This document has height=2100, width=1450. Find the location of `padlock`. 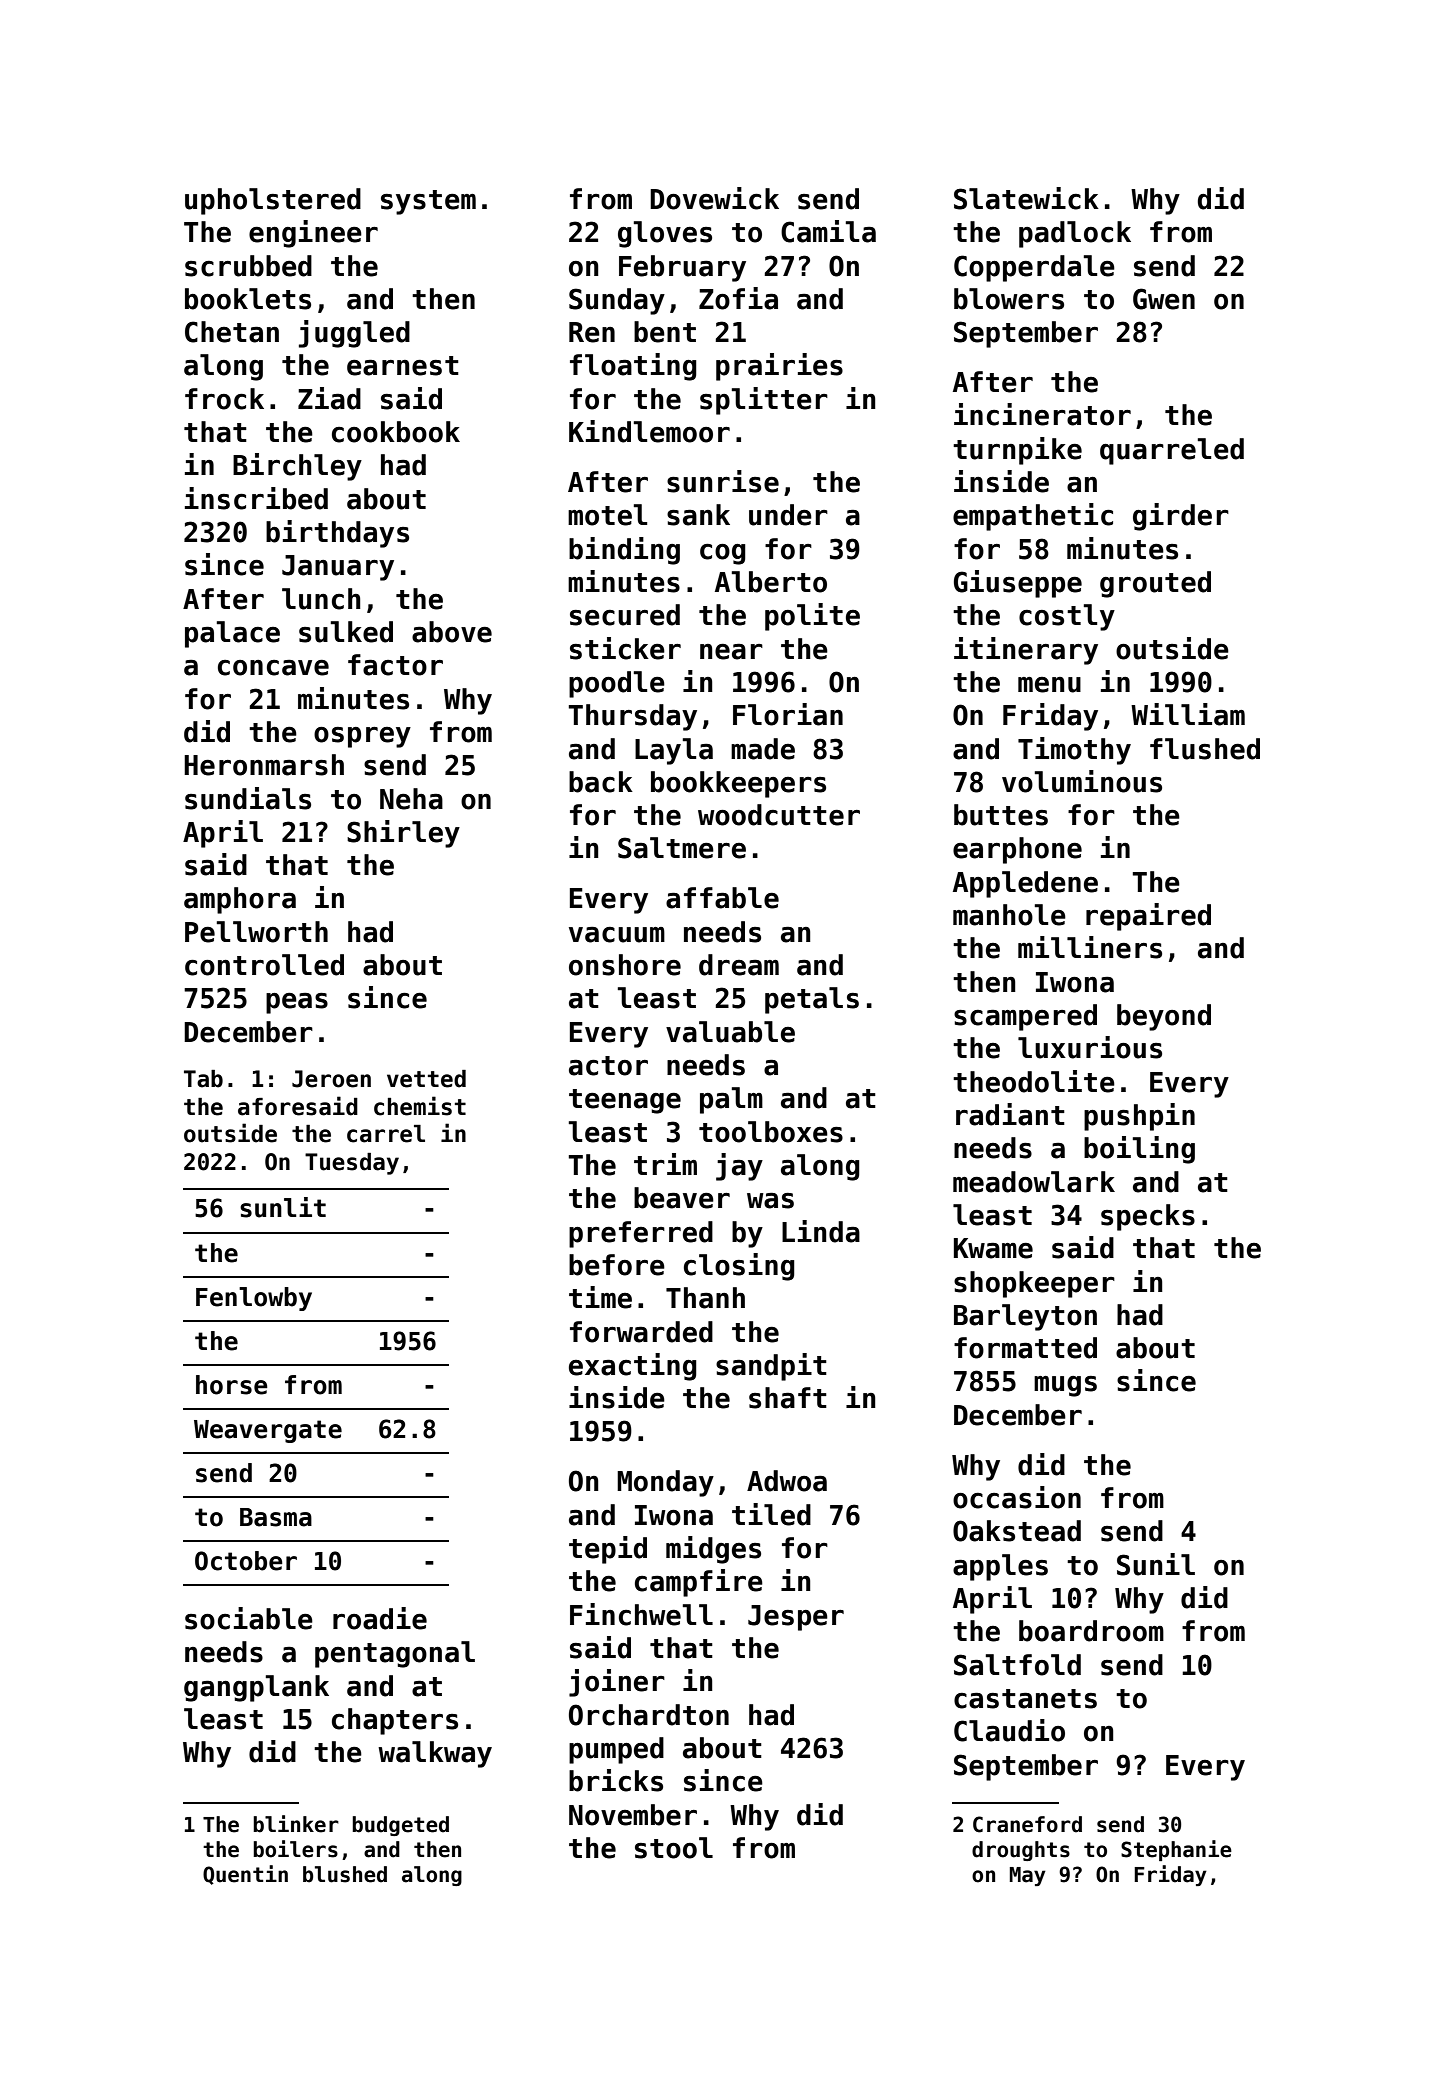

padlock is located at coordinates (1075, 234).
